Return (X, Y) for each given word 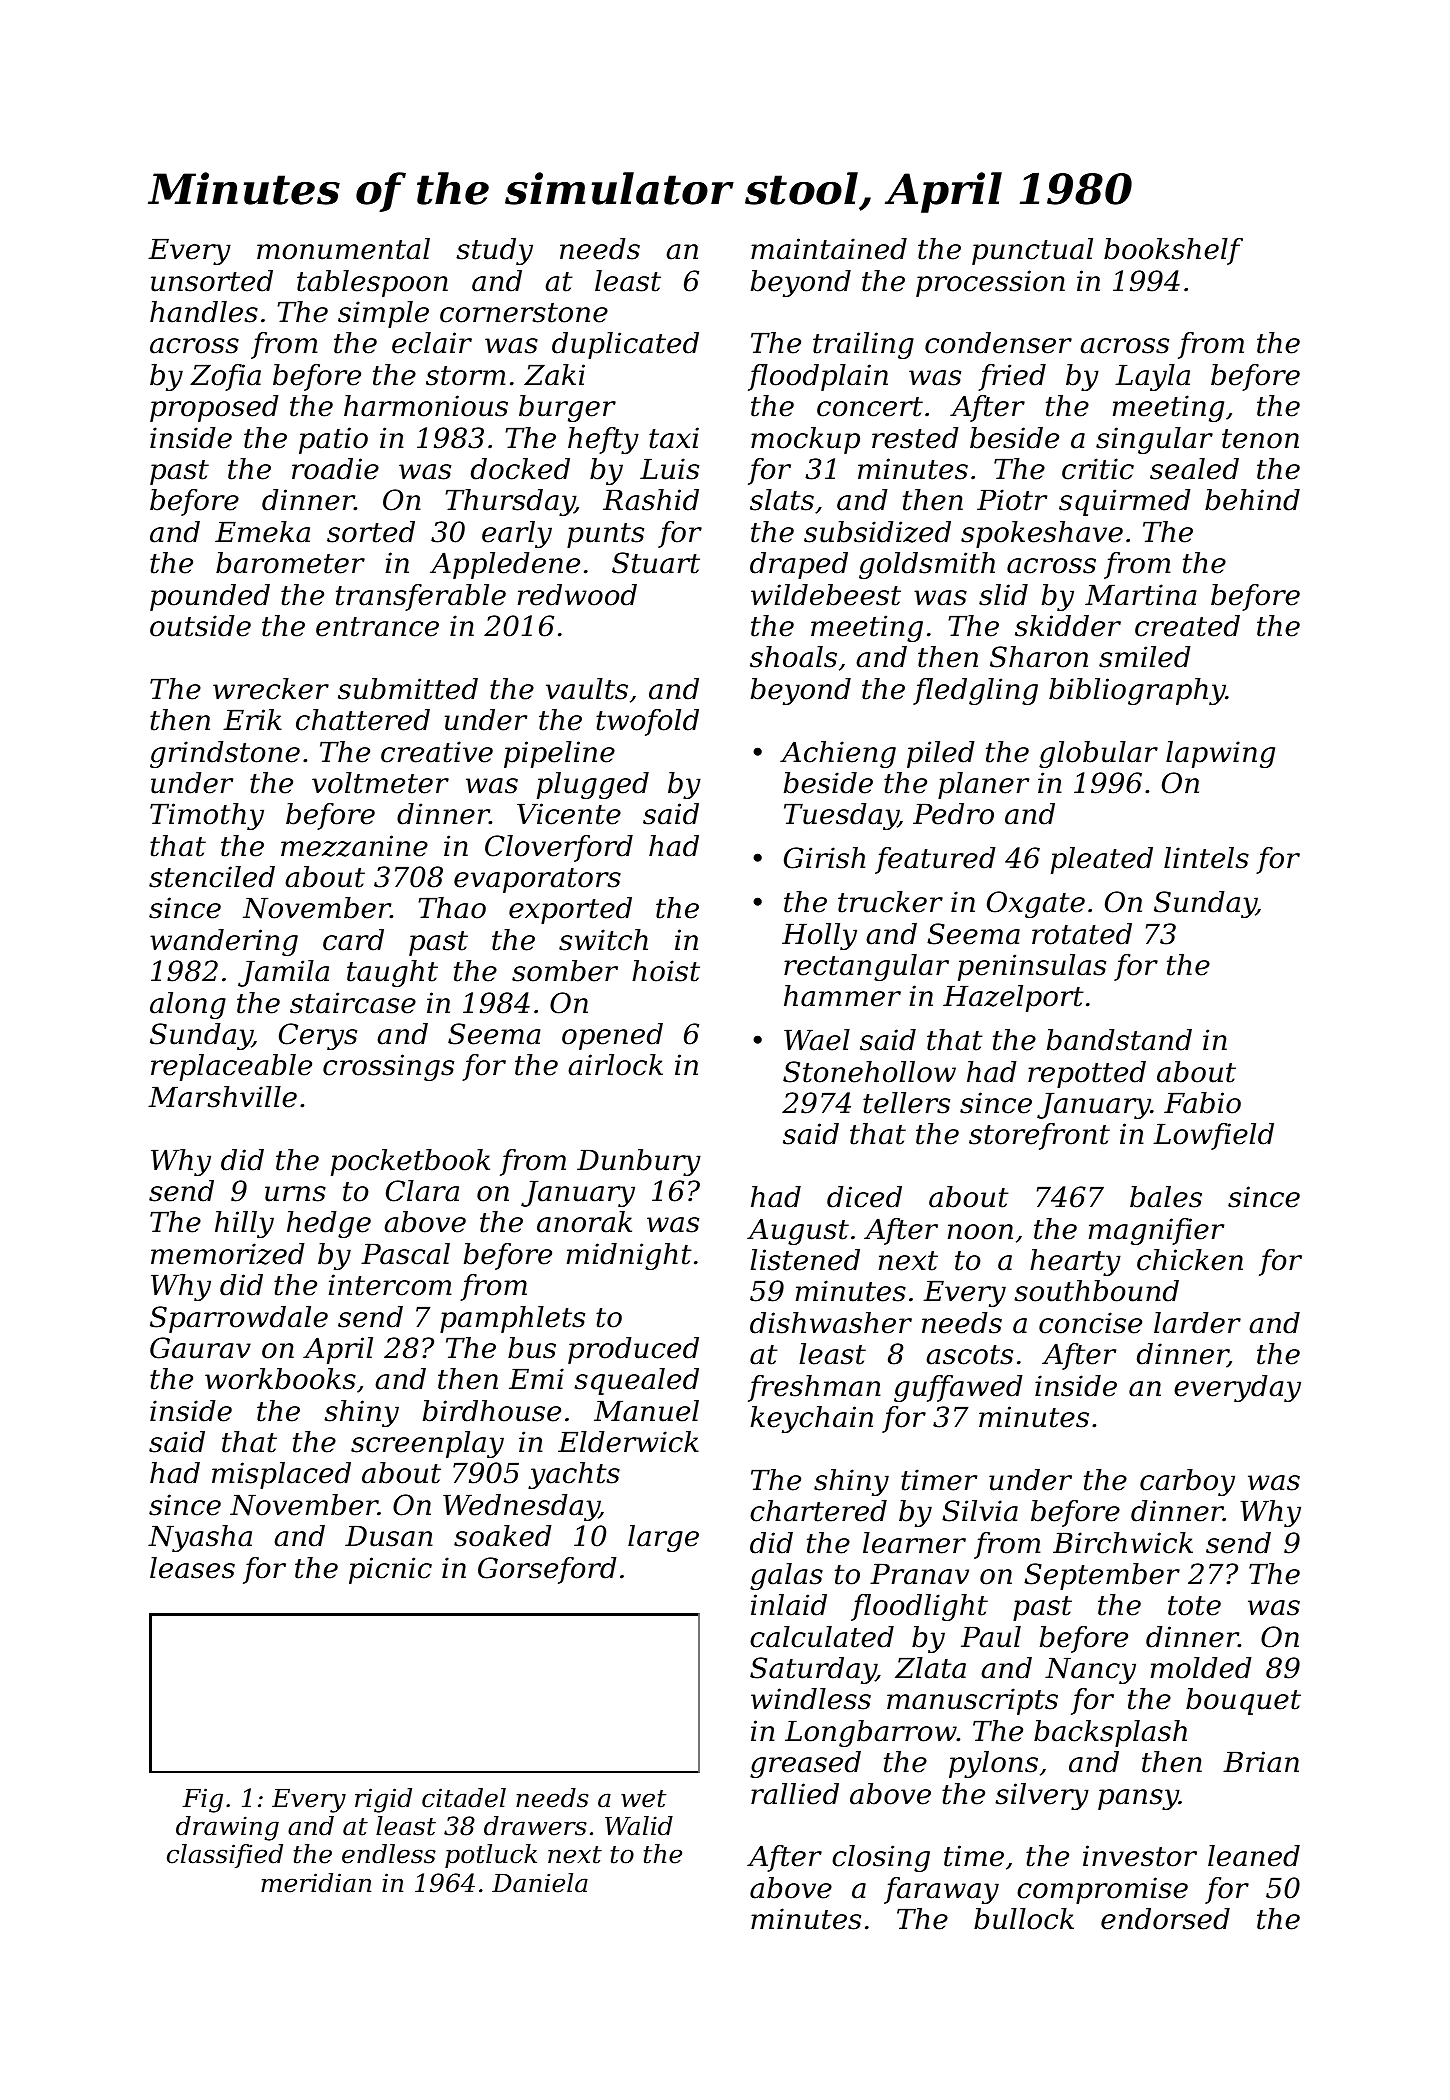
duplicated (625, 345)
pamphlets (512, 1319)
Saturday (813, 1670)
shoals (793, 657)
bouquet (1243, 1701)
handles (204, 312)
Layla (1152, 377)
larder (1197, 1323)
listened (805, 1260)
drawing (227, 1828)
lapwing (1220, 754)
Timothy (207, 816)
